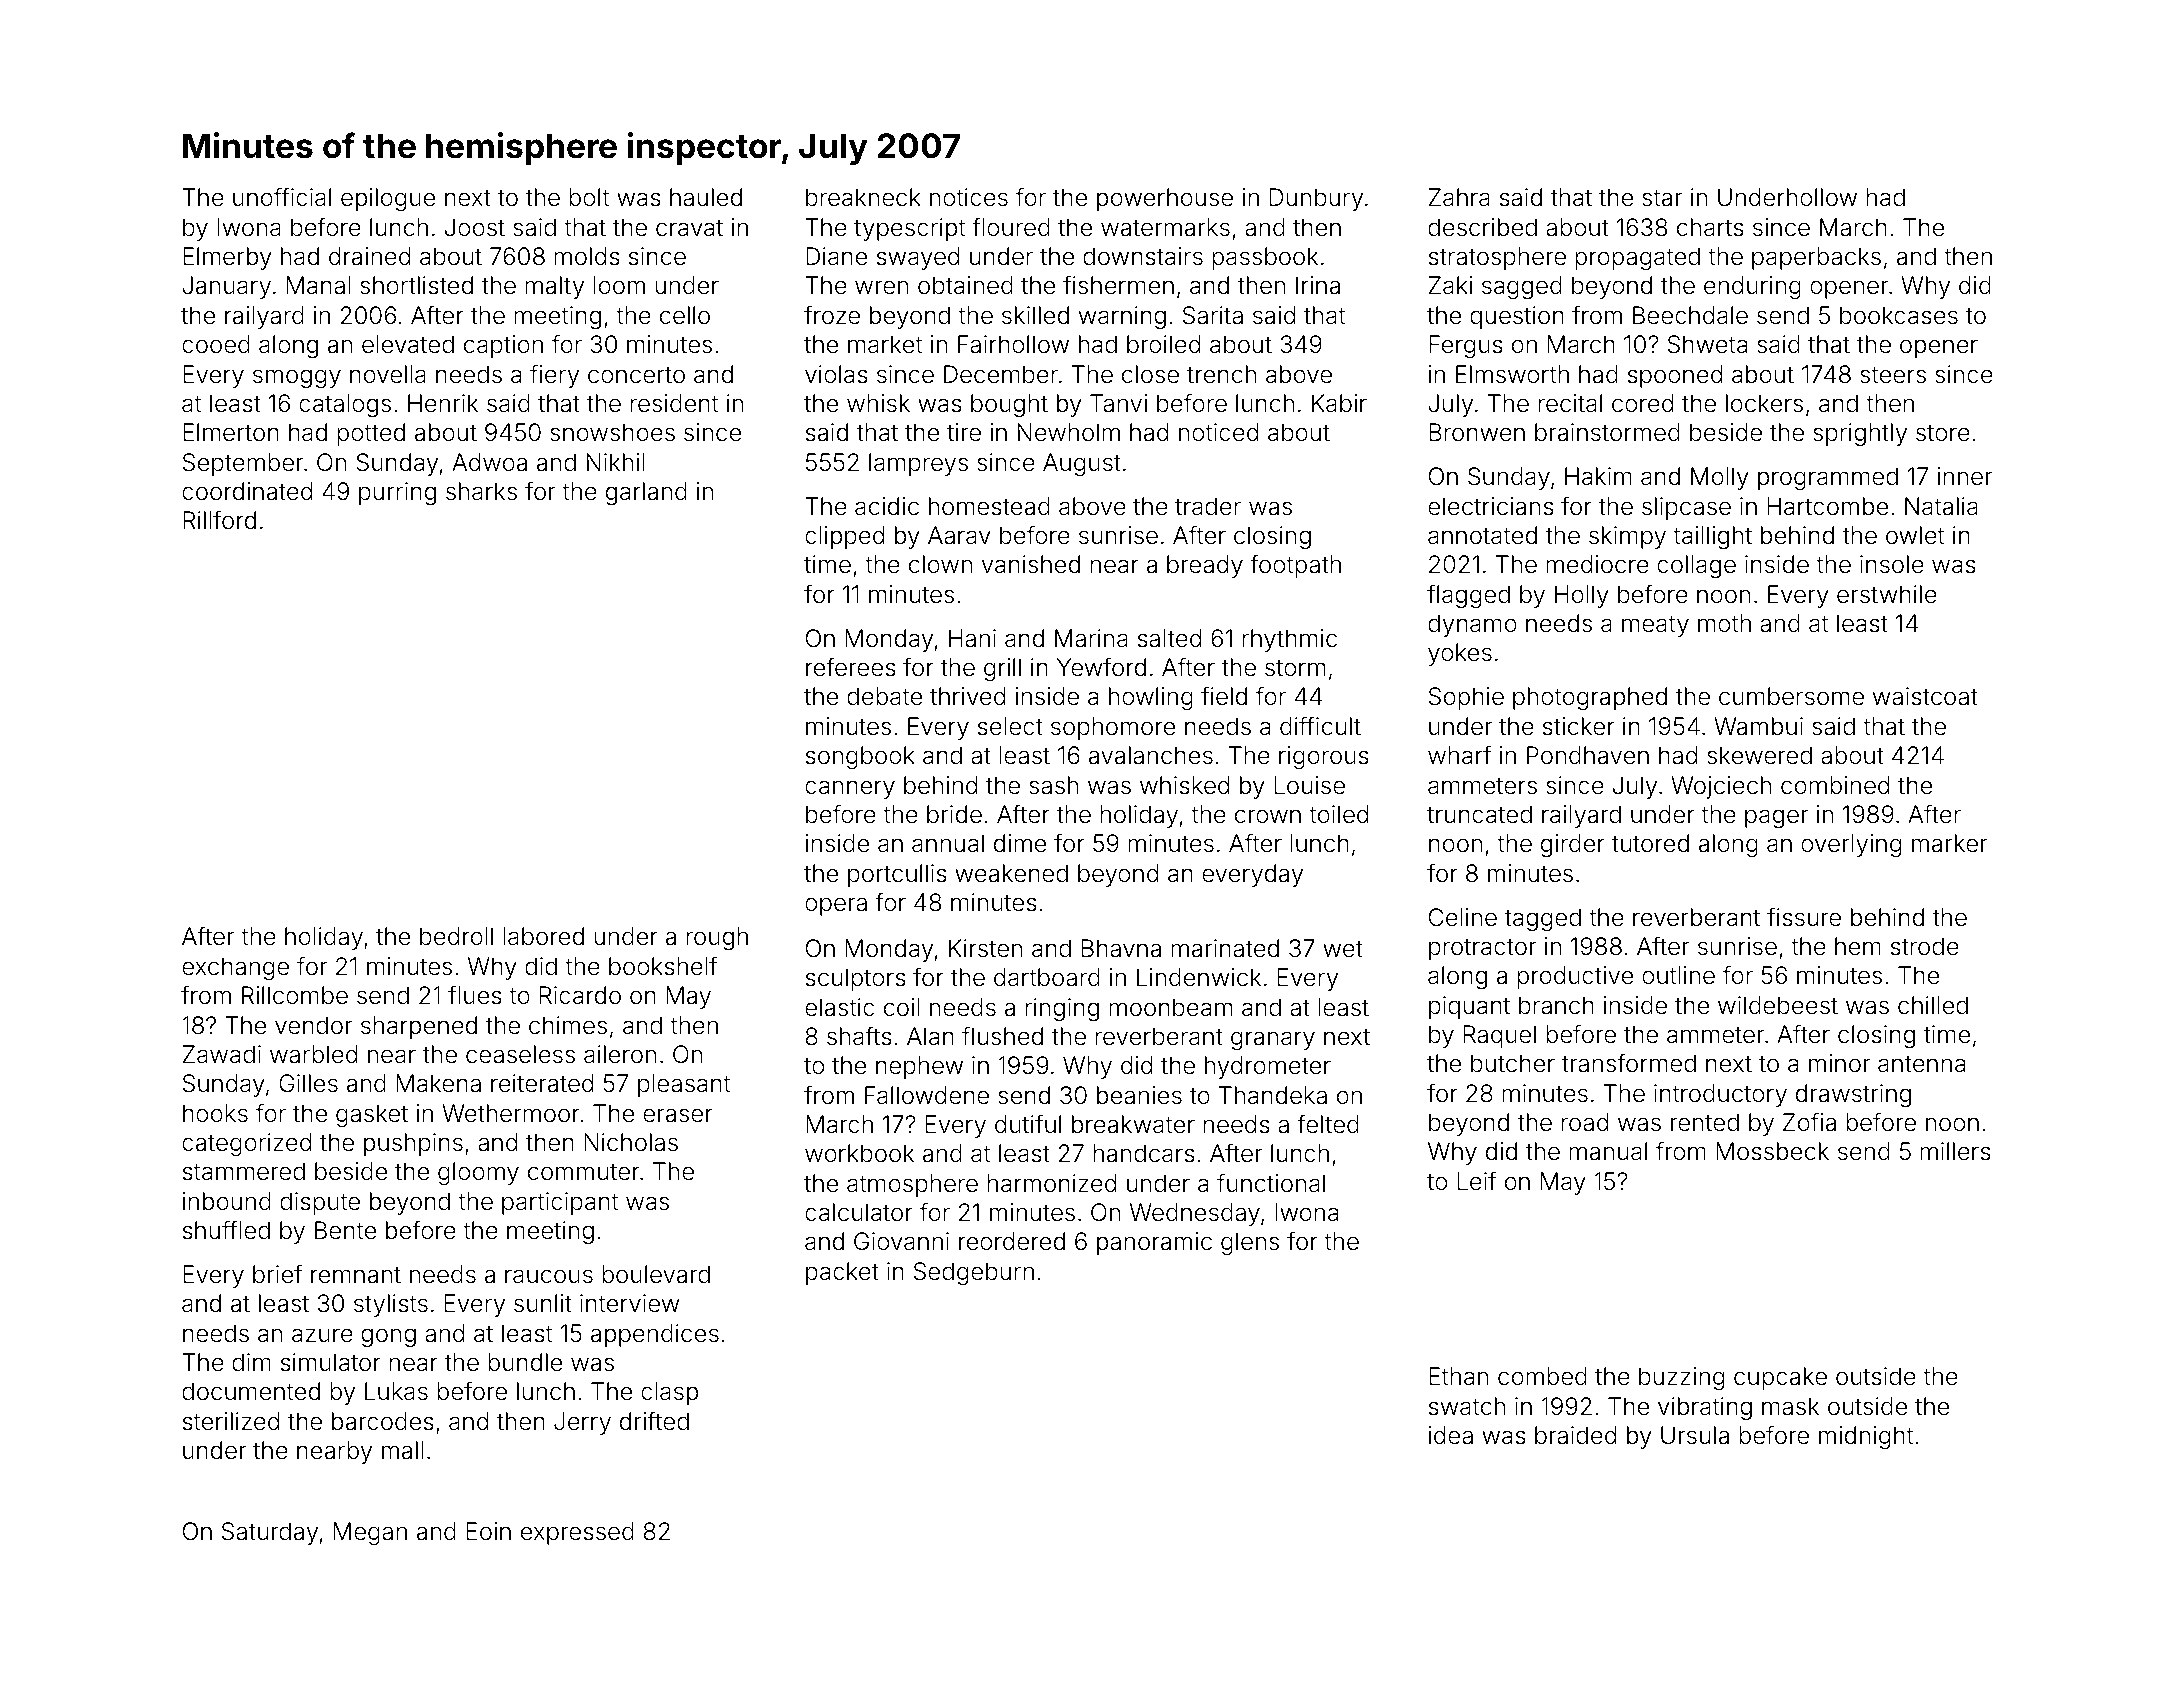  I want to click on Wethermoor, so click(511, 1113).
